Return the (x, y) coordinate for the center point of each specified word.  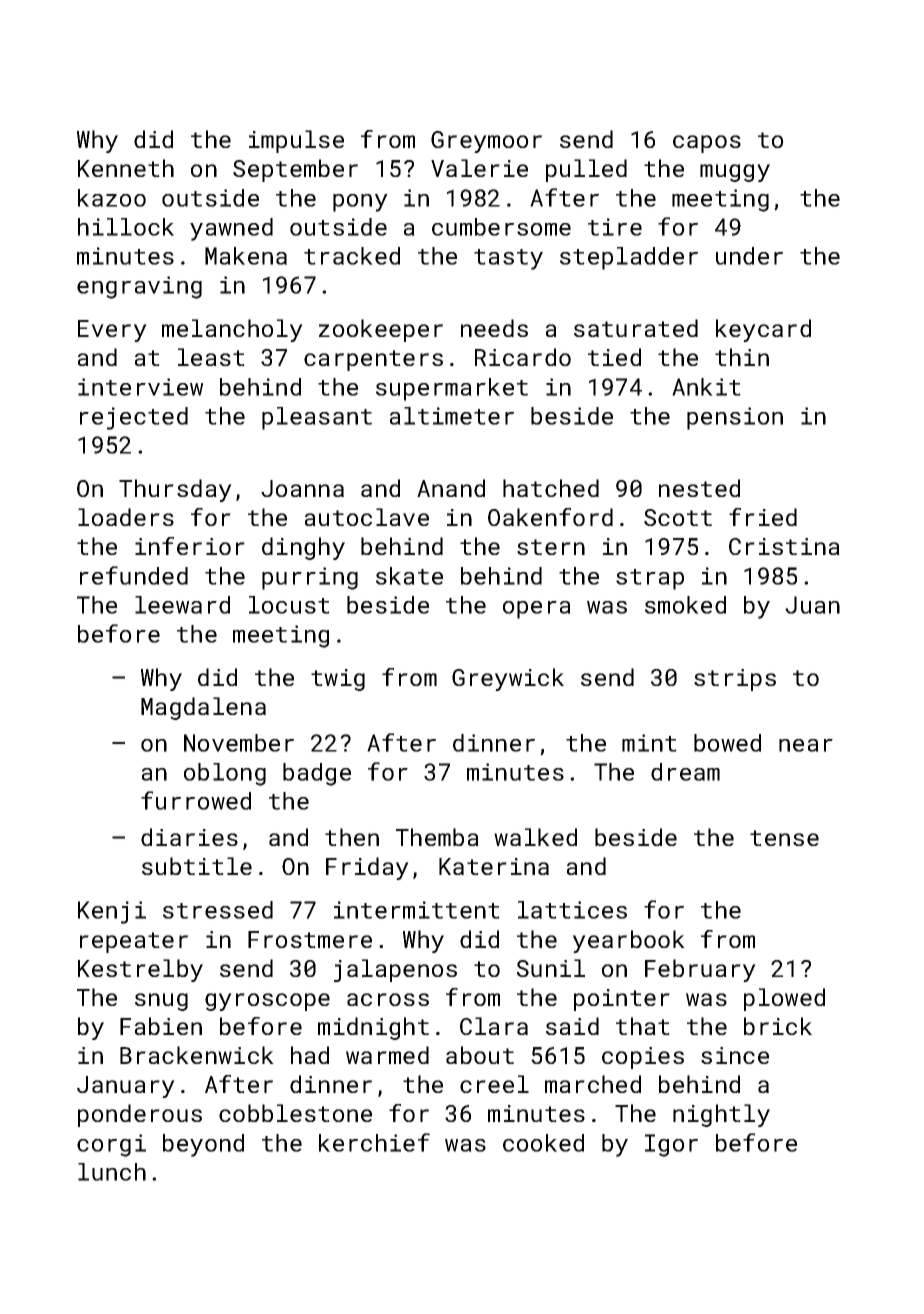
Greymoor (486, 142)
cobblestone (295, 1113)
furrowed (196, 800)
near (806, 745)
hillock (126, 227)
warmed (387, 1055)
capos (707, 144)
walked (535, 837)
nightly (721, 1115)
